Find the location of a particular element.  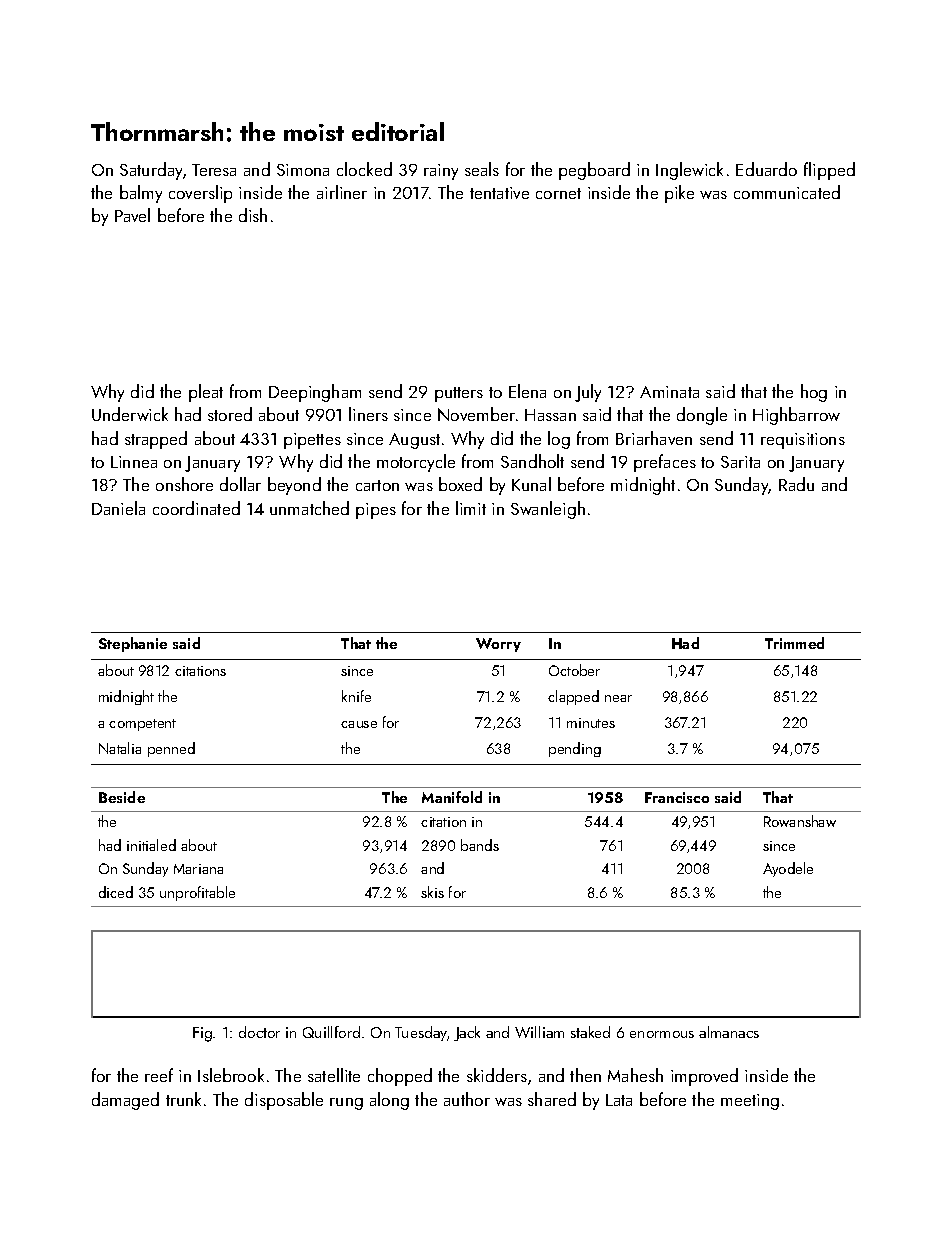

coverslip is located at coordinates (200, 194).
